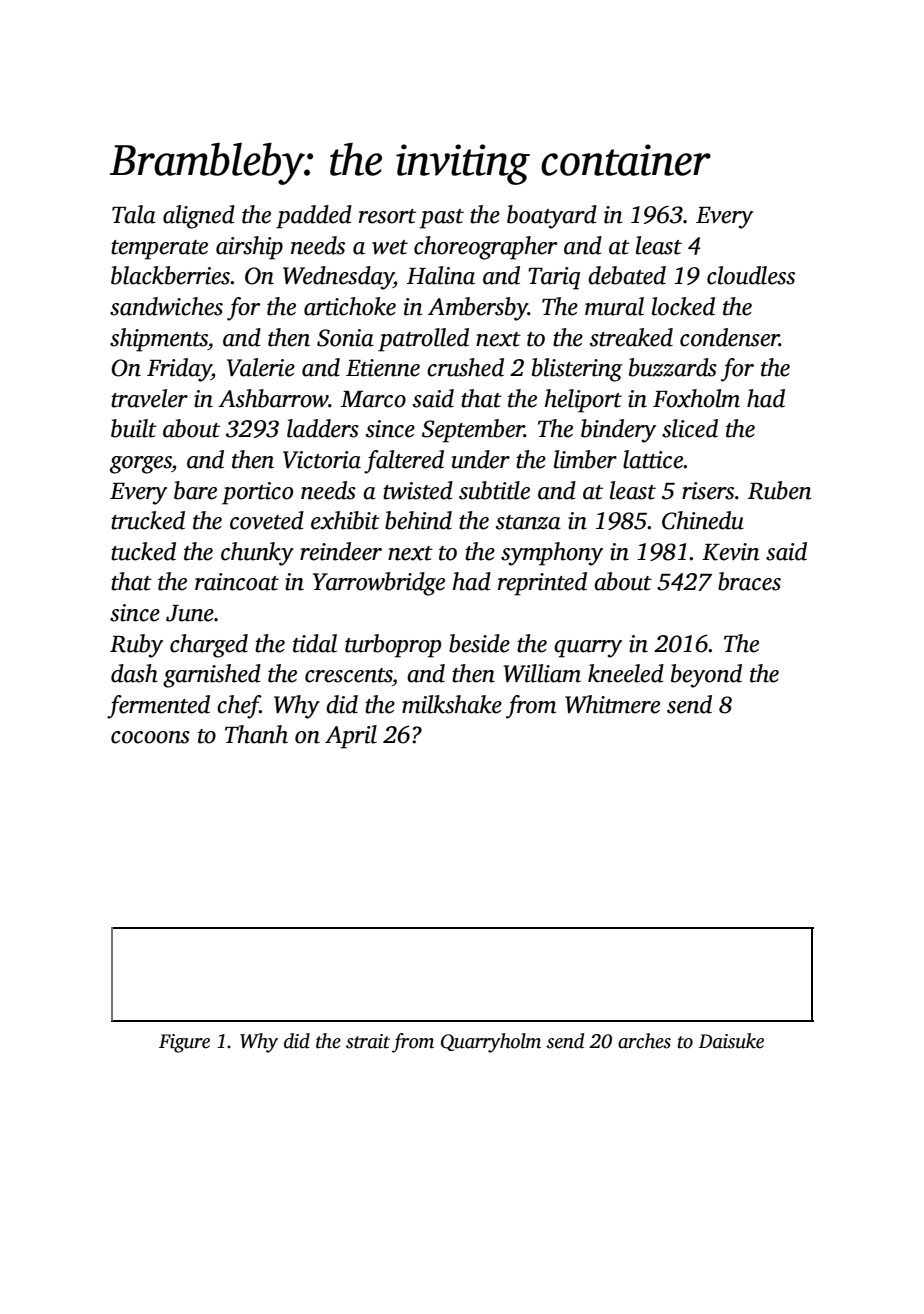 The image size is (924, 1314). I want to click on sandwiches, so click(166, 306).
